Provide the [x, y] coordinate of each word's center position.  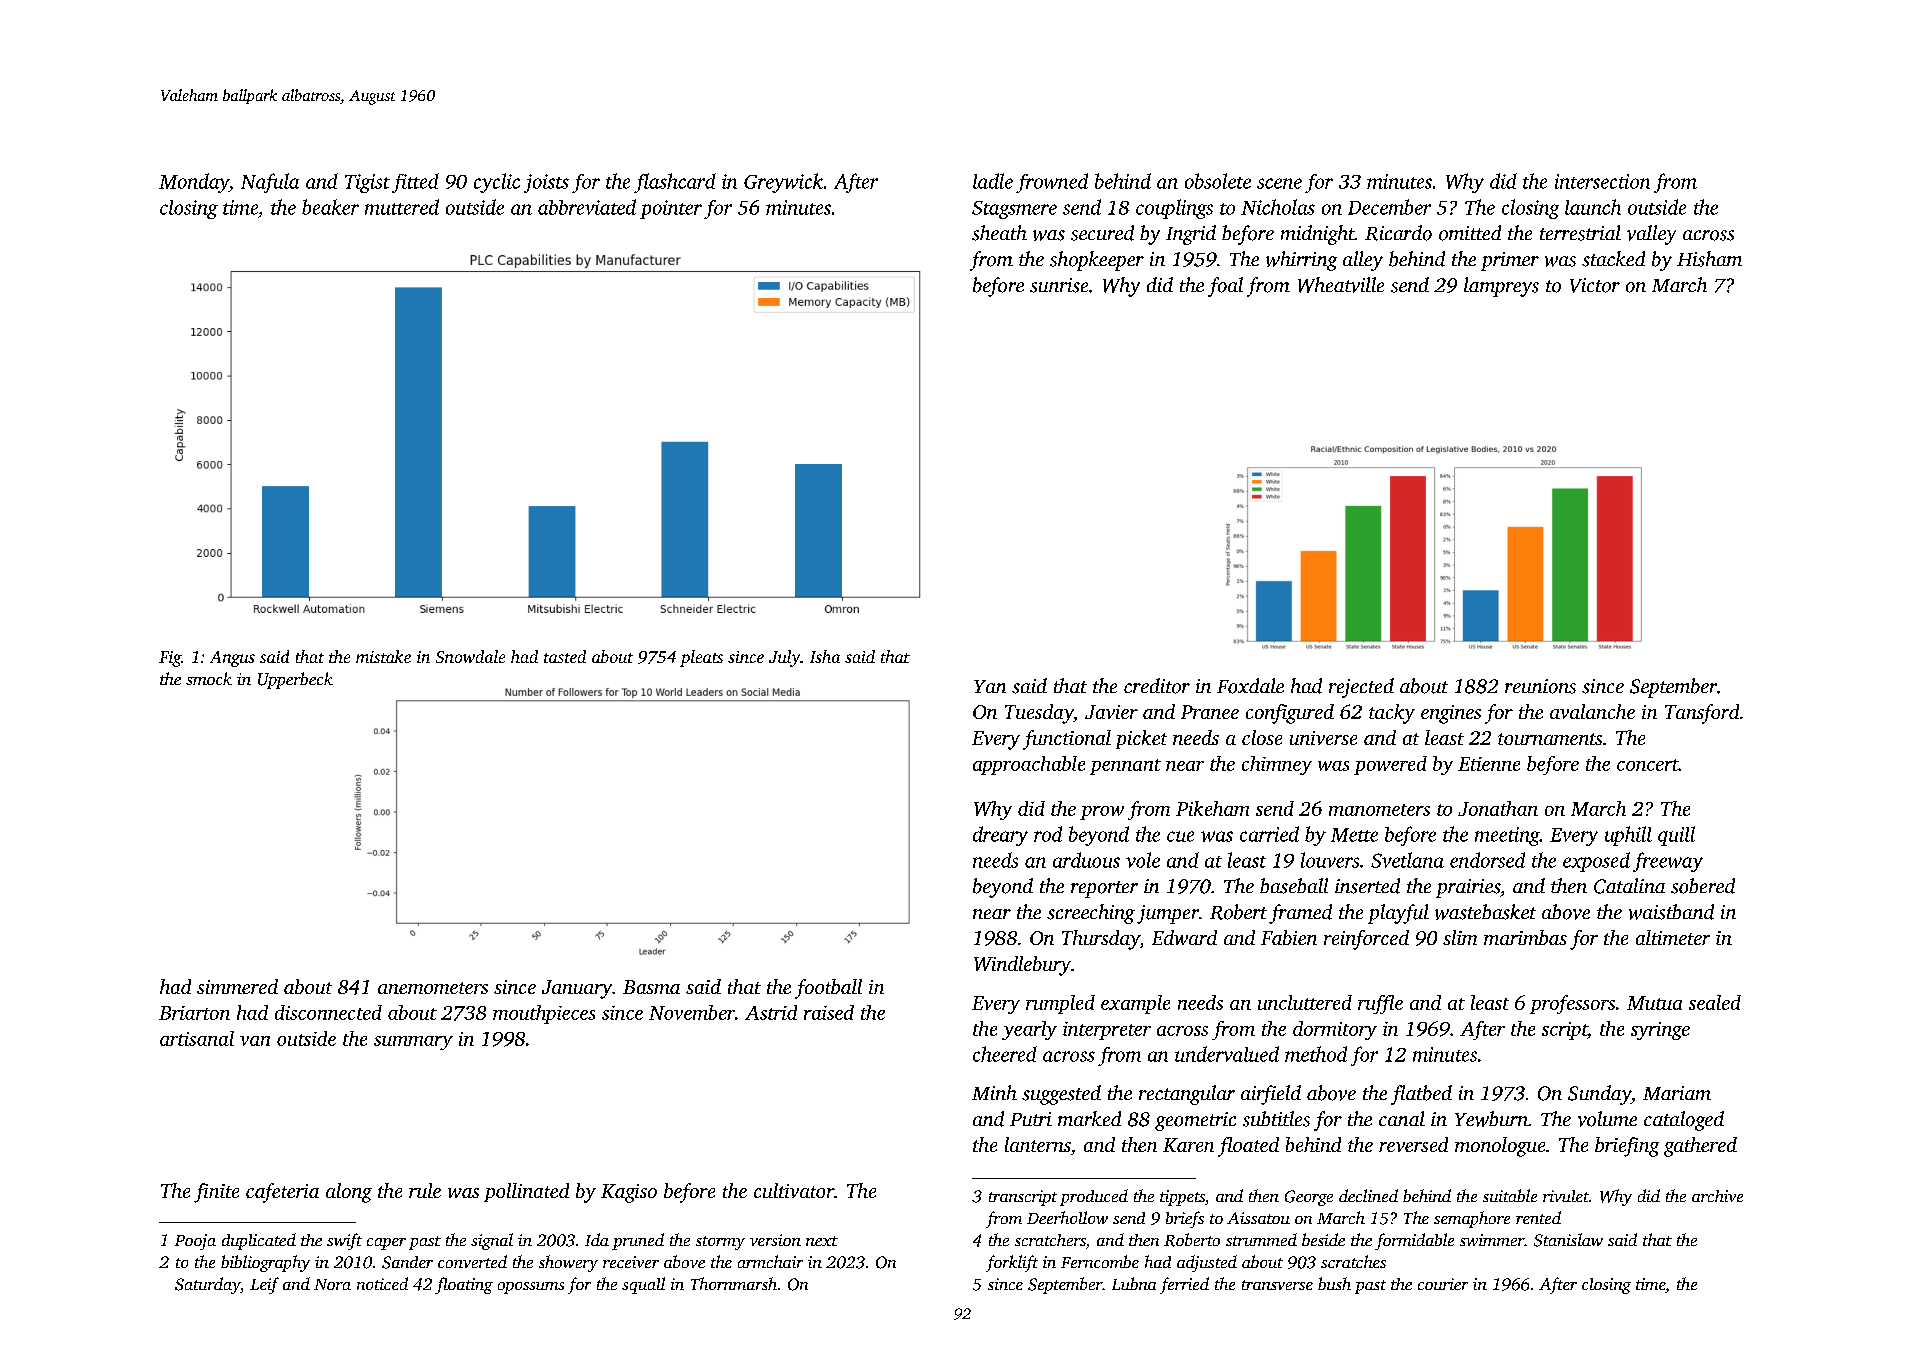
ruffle [1380, 1004]
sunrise [1059, 285]
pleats [701, 658]
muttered [402, 207]
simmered [237, 986]
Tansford [1702, 714]
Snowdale [470, 656]
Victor [1595, 285]
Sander [407, 1262]
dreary [1000, 836]
